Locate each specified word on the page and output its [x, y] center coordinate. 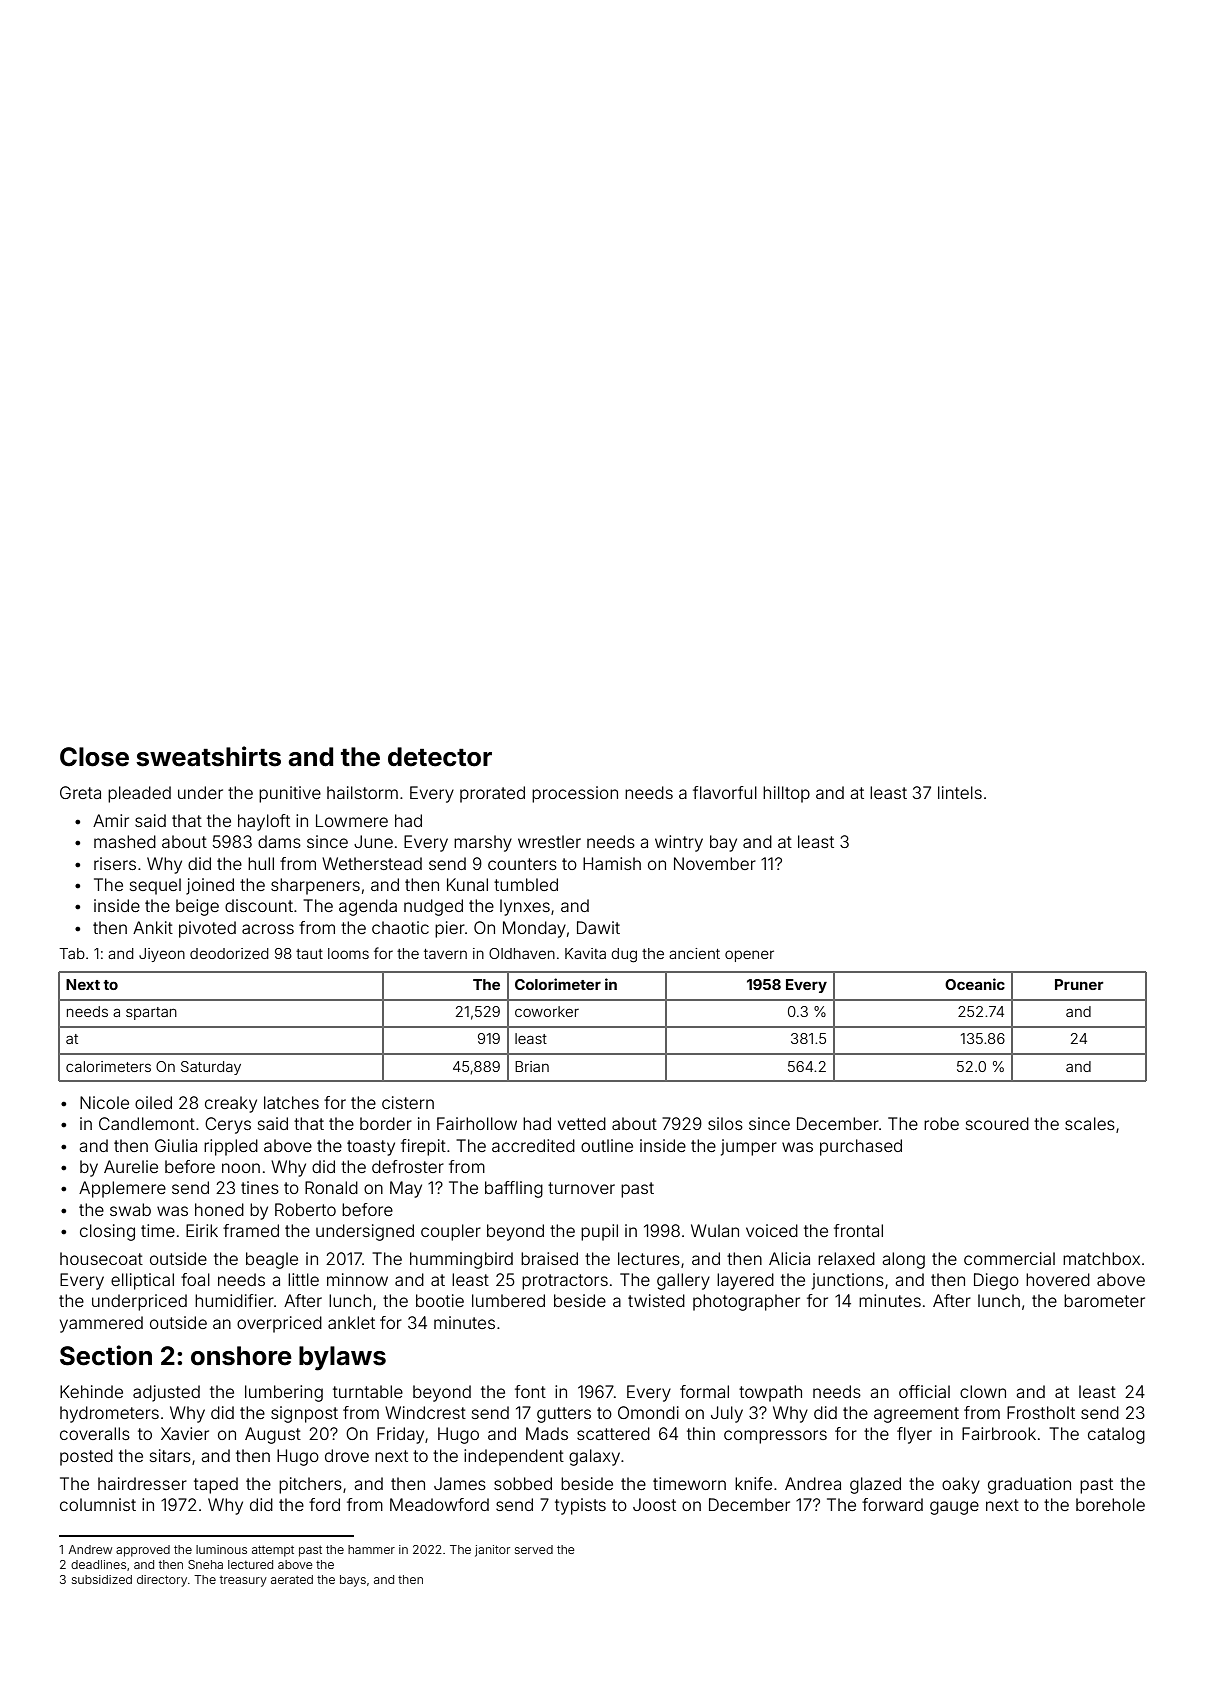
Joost [654, 1504]
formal [704, 1391]
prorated [492, 794]
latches [291, 1102]
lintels [960, 792]
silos [725, 1123]
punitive [290, 794]
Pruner [1079, 984]
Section [106, 1355]
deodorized [229, 953]
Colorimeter [558, 984]
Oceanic [975, 984]
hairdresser [142, 1483]
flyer [914, 1435]
